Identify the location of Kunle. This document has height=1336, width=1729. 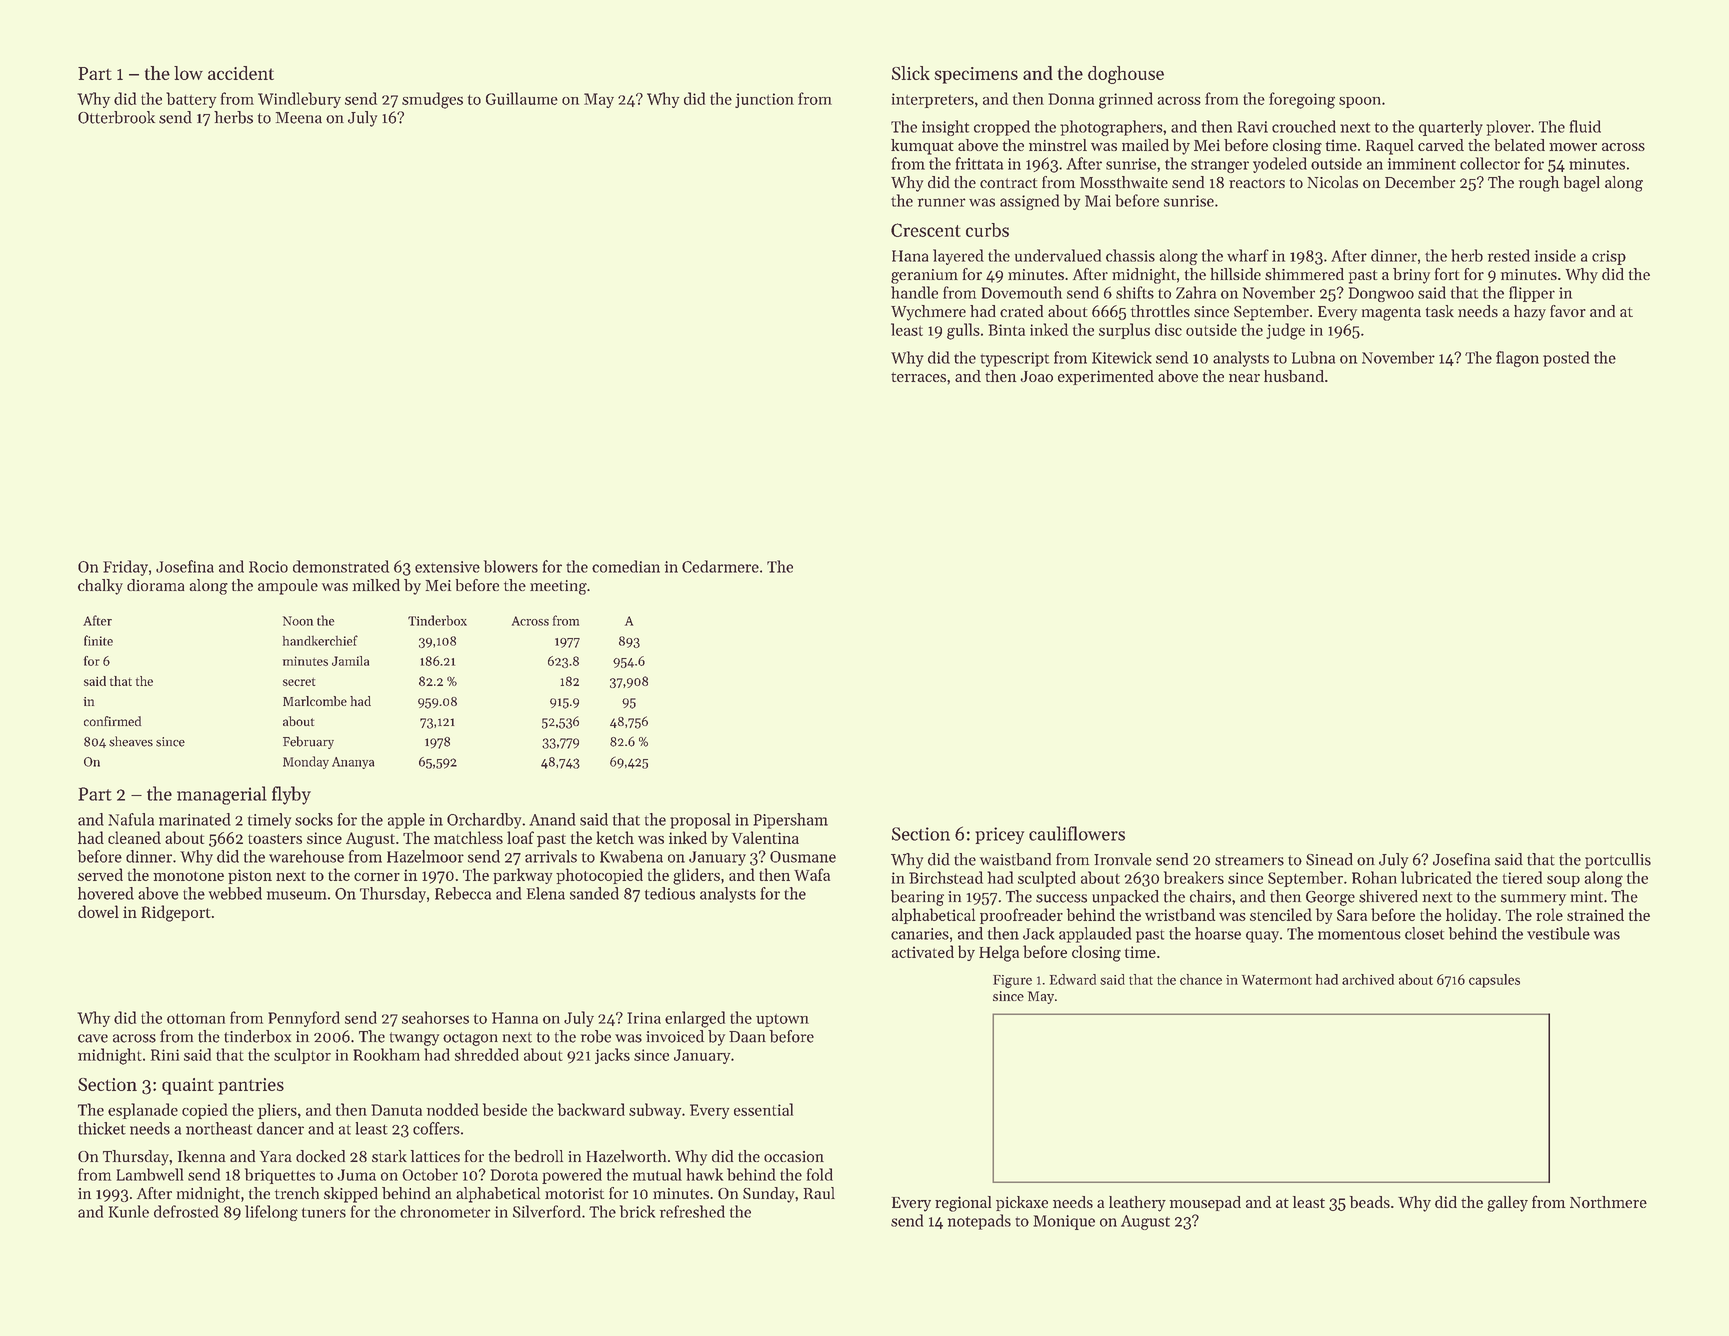
(129, 1211).
